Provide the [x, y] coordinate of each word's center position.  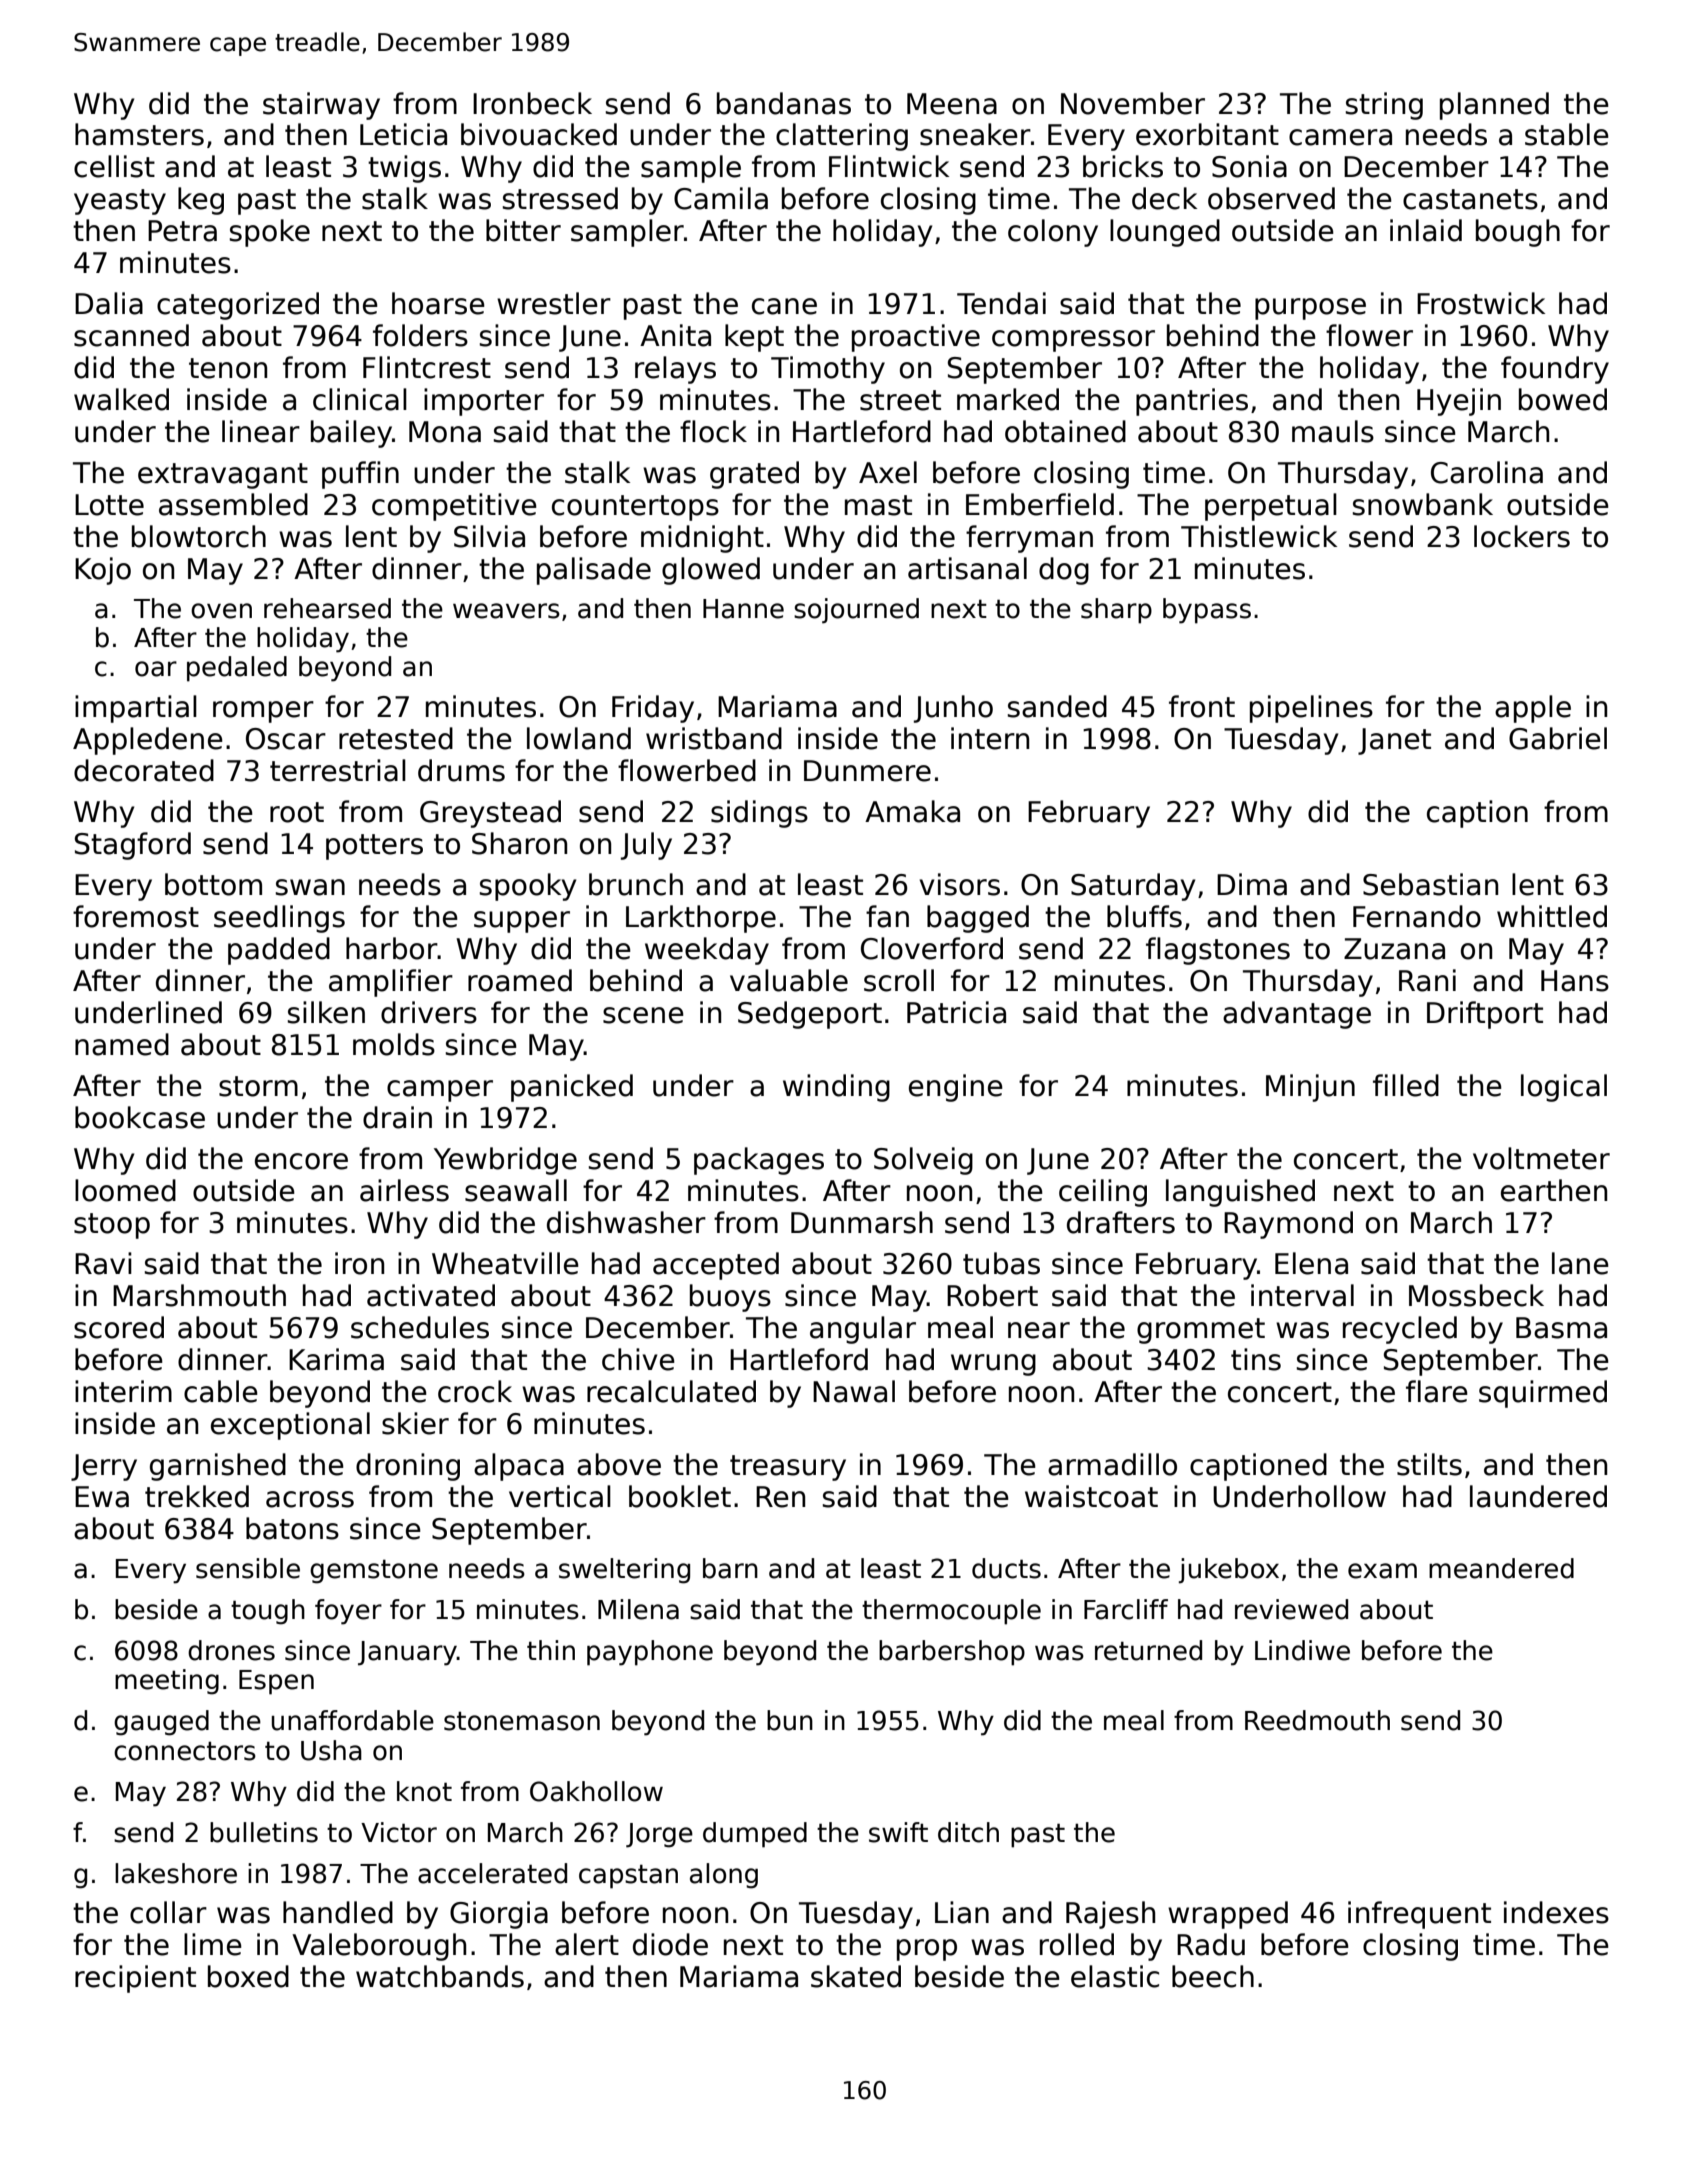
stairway [321, 106]
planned [1494, 106]
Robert [992, 1295]
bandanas [784, 103]
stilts [1429, 1464]
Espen [276, 1682]
